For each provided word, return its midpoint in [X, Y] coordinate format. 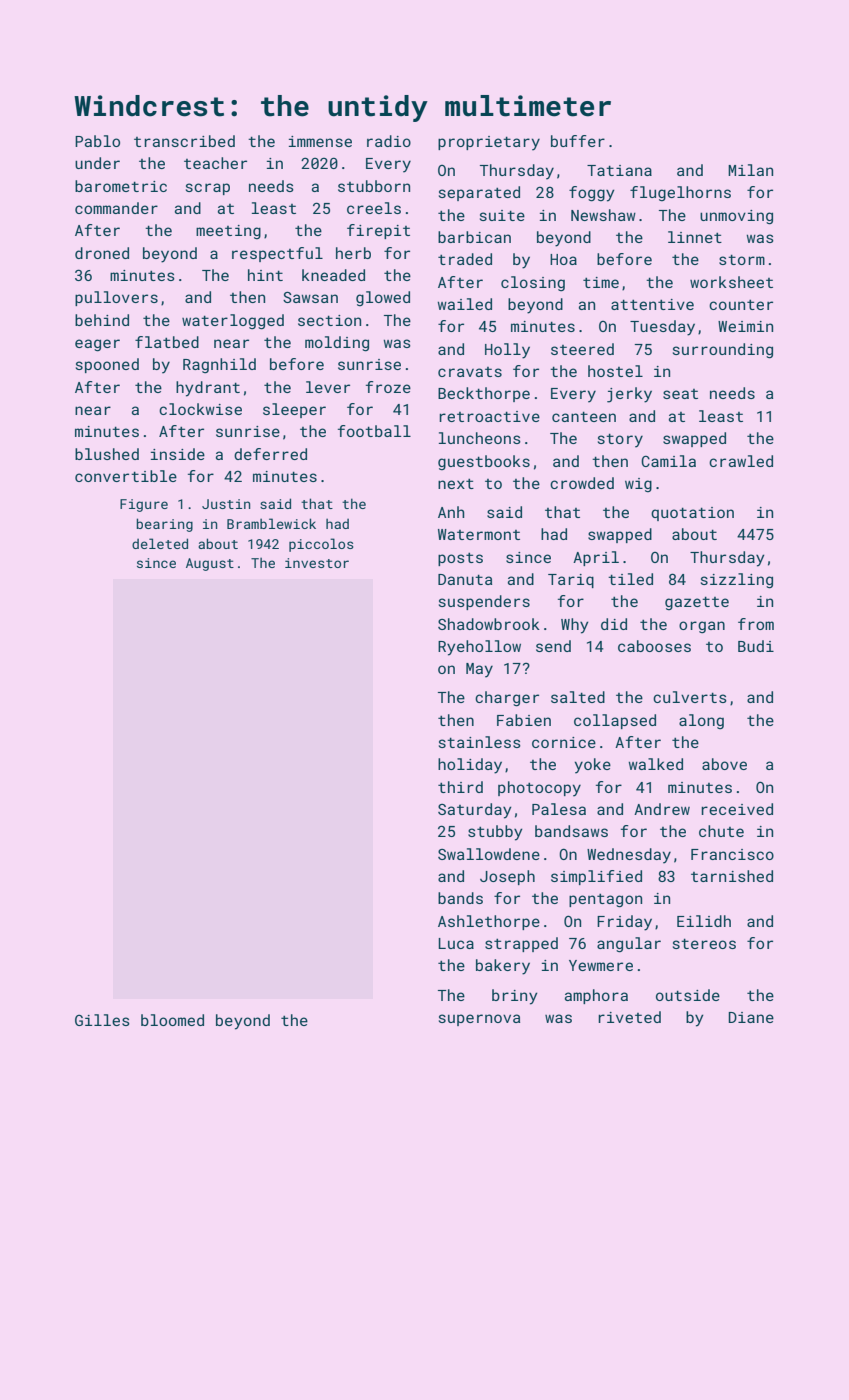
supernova [479, 1020]
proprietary [489, 143]
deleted [160, 543]
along [701, 721]
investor [317, 563]
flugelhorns [680, 193]
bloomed [172, 1020]
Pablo [97, 141]
